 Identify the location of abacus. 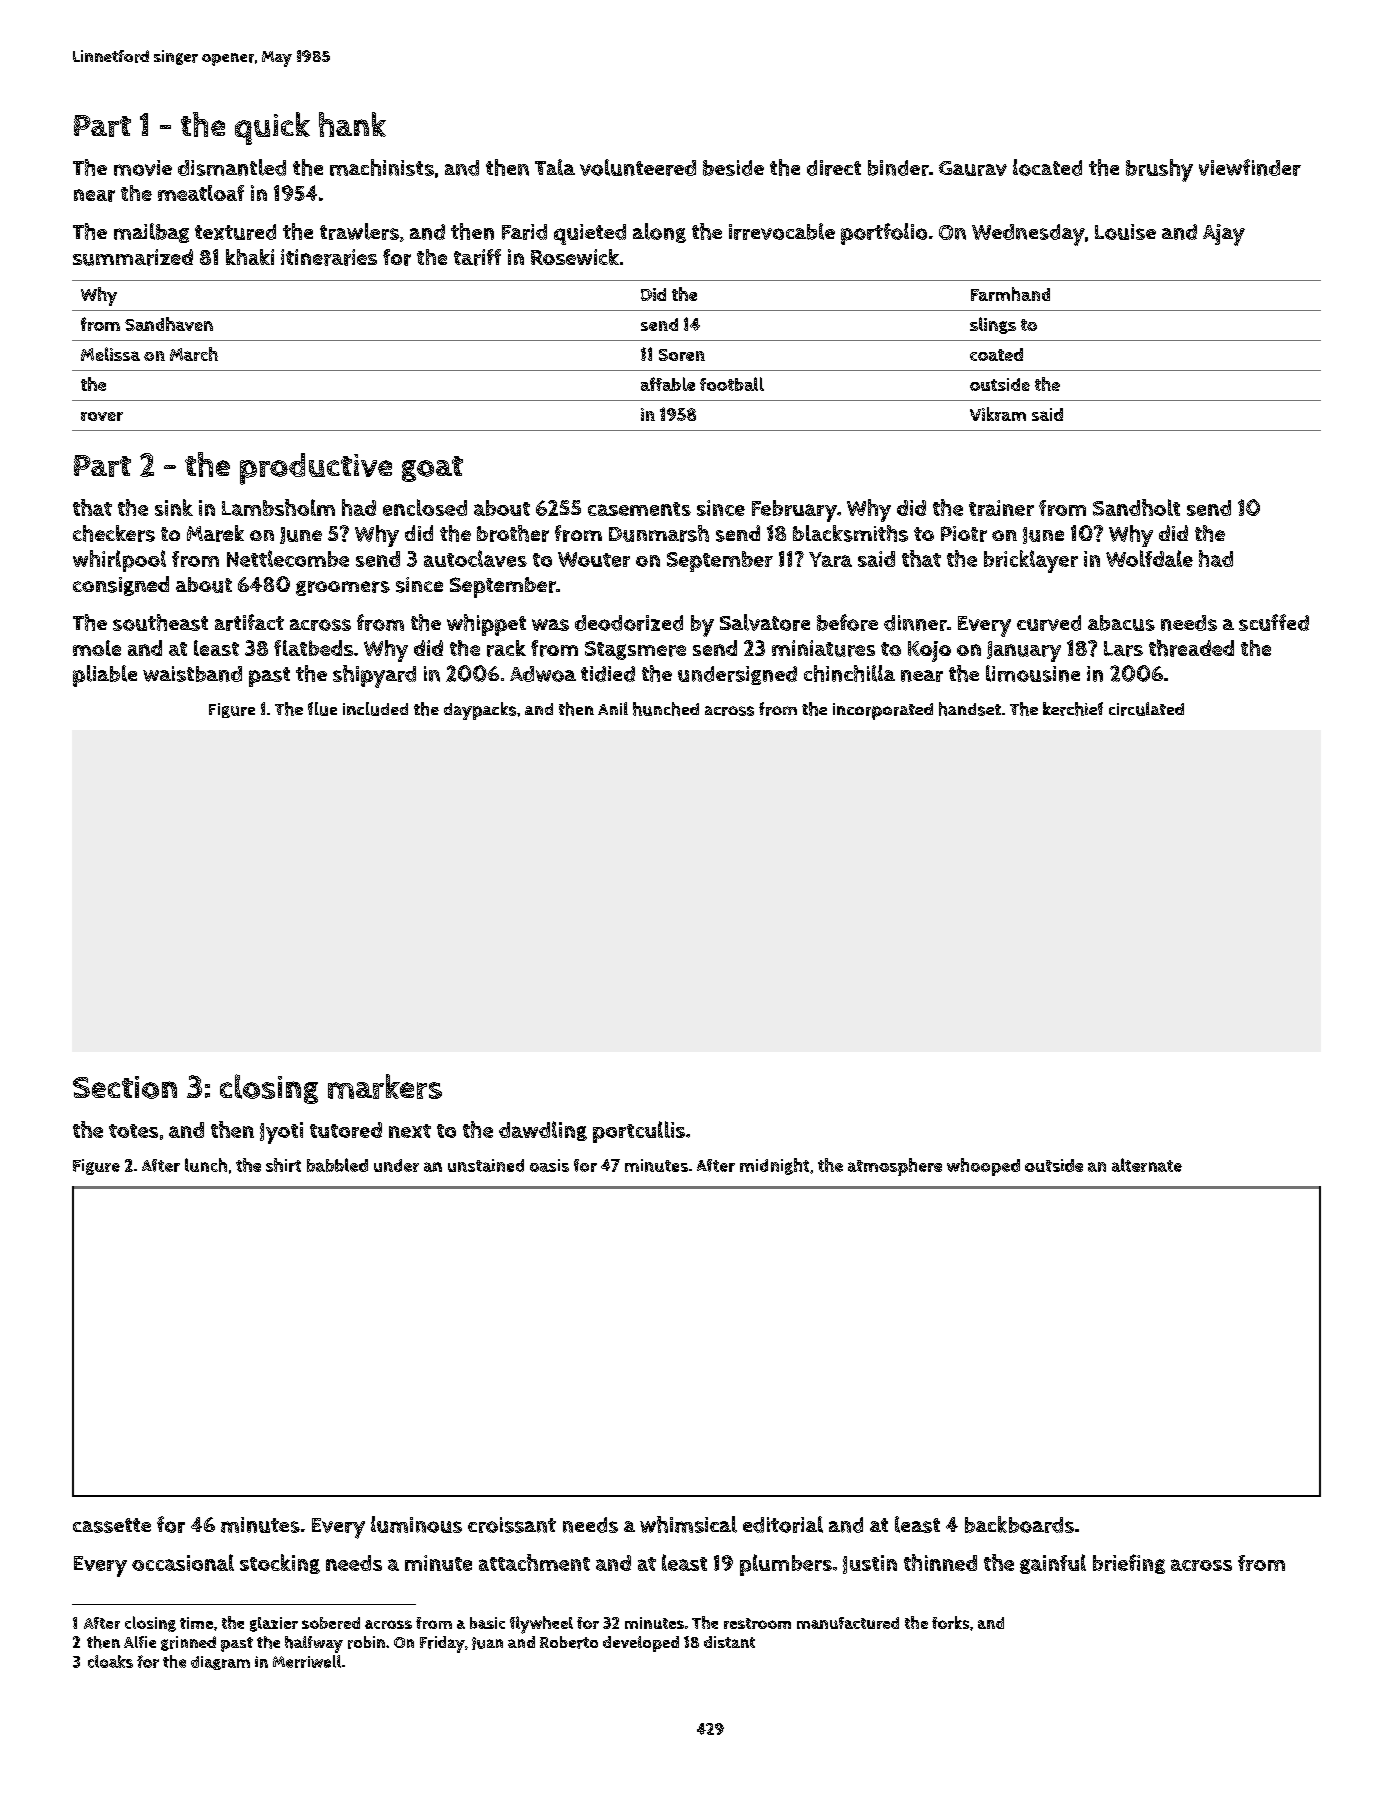
(1121, 623).
